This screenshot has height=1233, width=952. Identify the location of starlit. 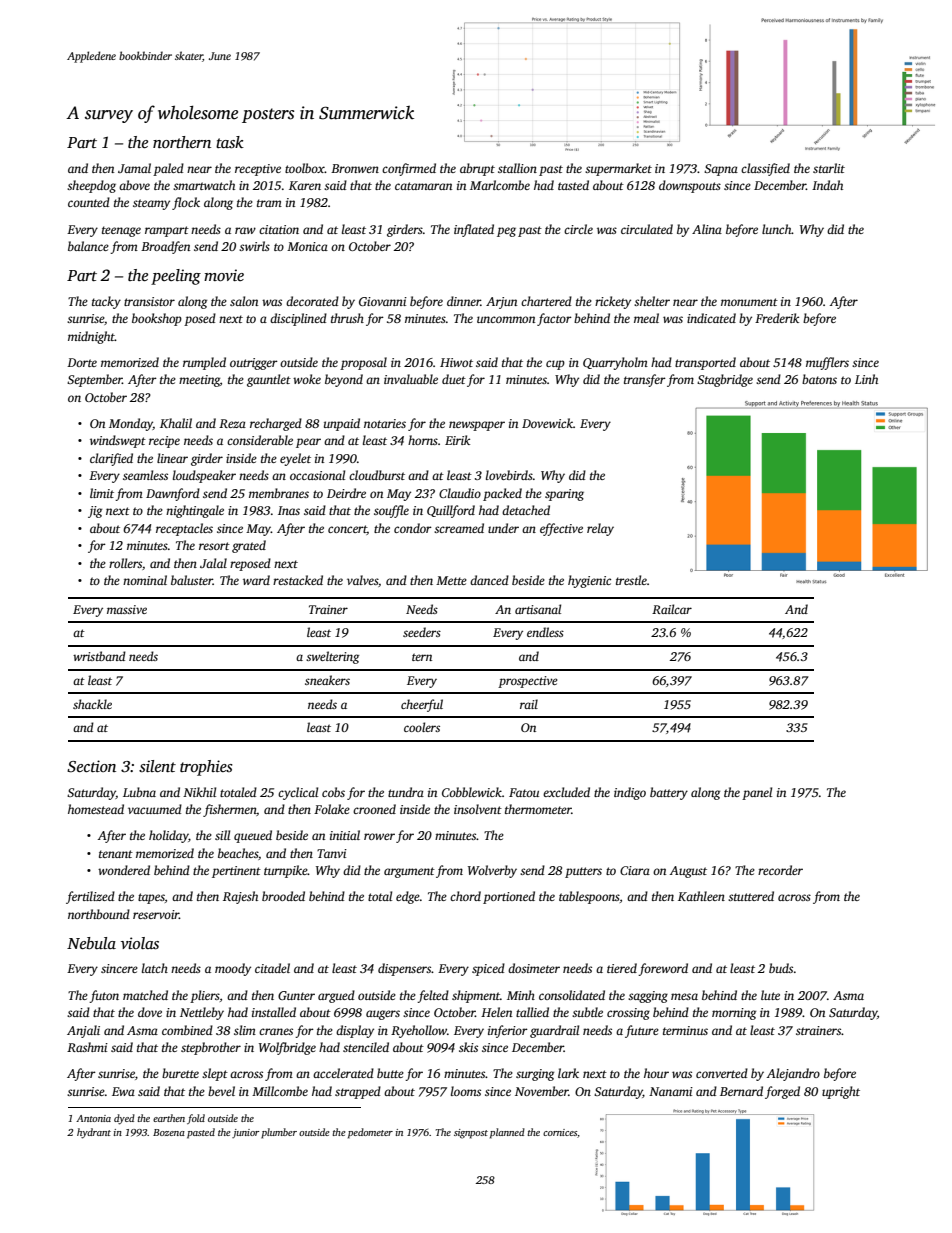
(829, 168).
